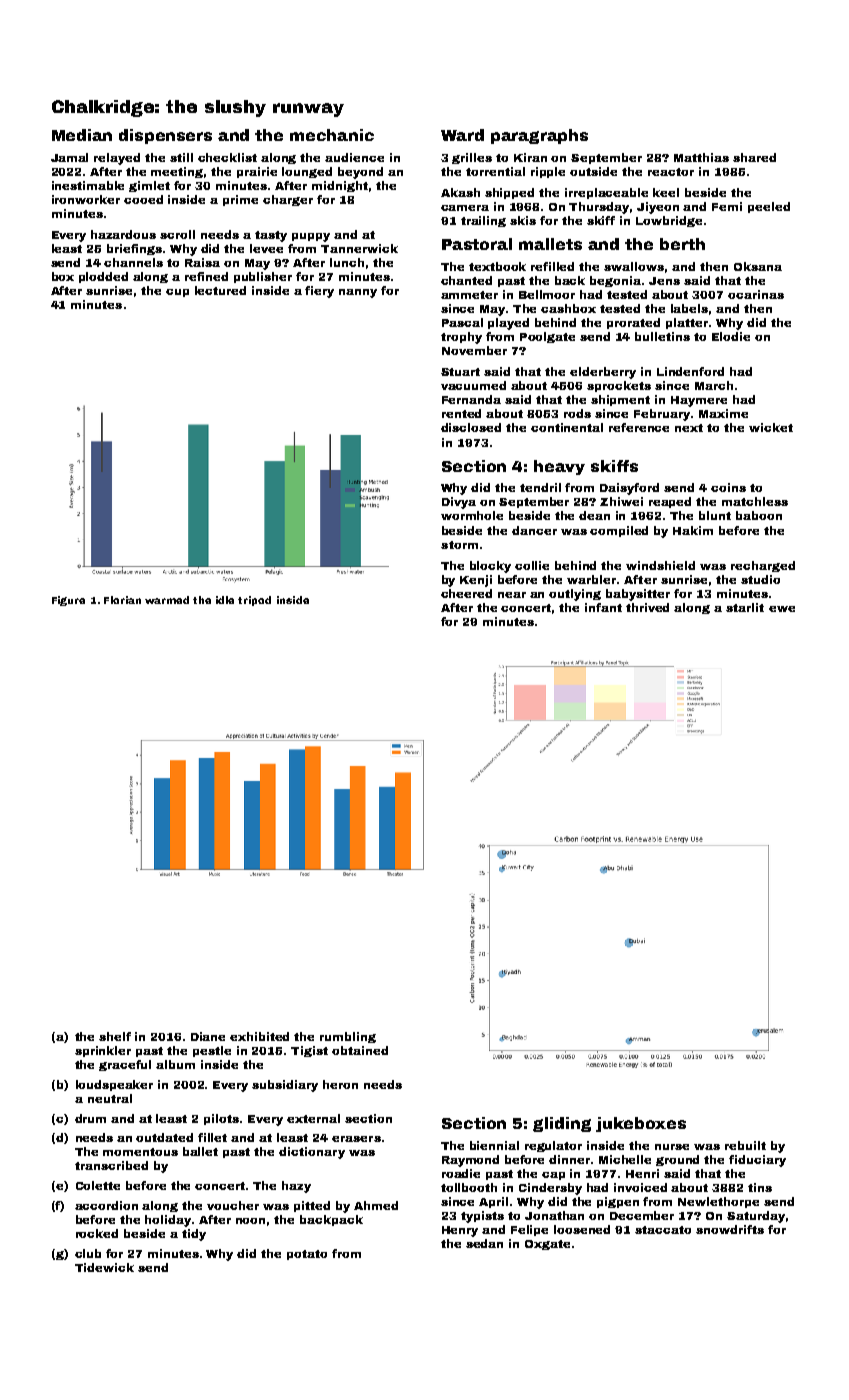  Describe the element at coordinates (165, 136) in the screenshot. I see `dispensers` at that location.
